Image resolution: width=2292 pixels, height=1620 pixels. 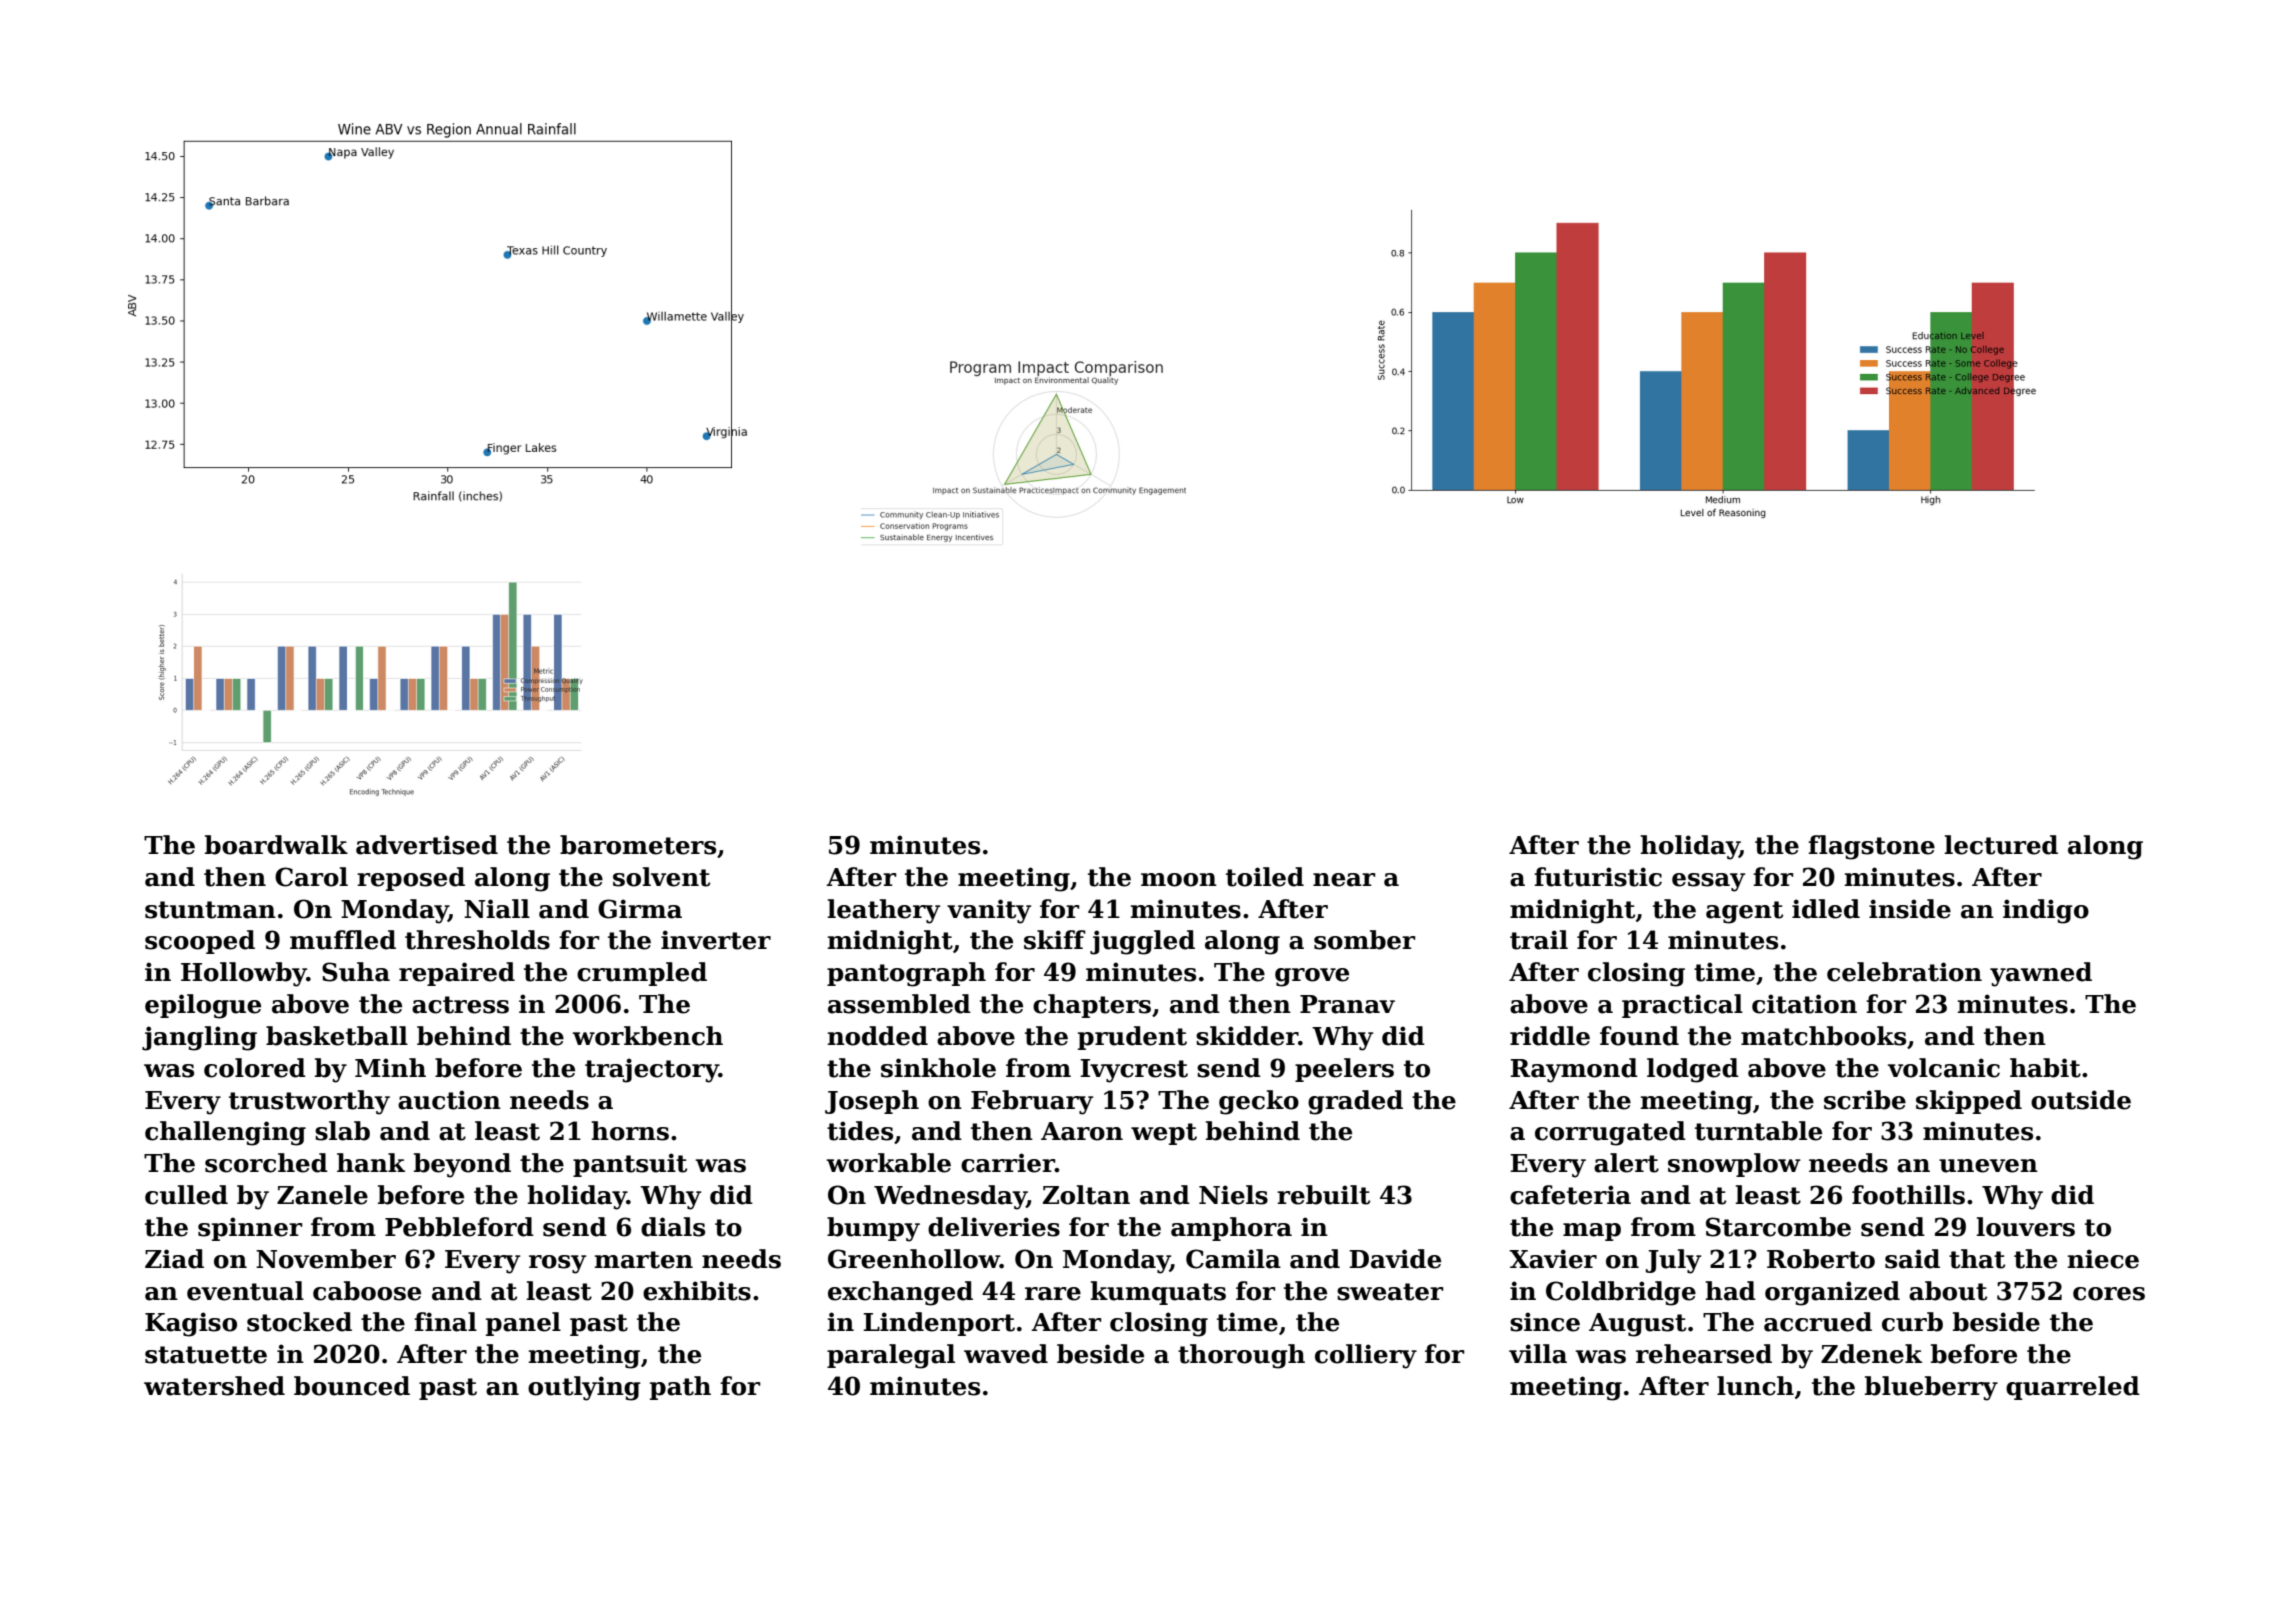 What do you see at coordinates (1626, 1163) in the screenshot?
I see `alert` at bounding box center [1626, 1163].
